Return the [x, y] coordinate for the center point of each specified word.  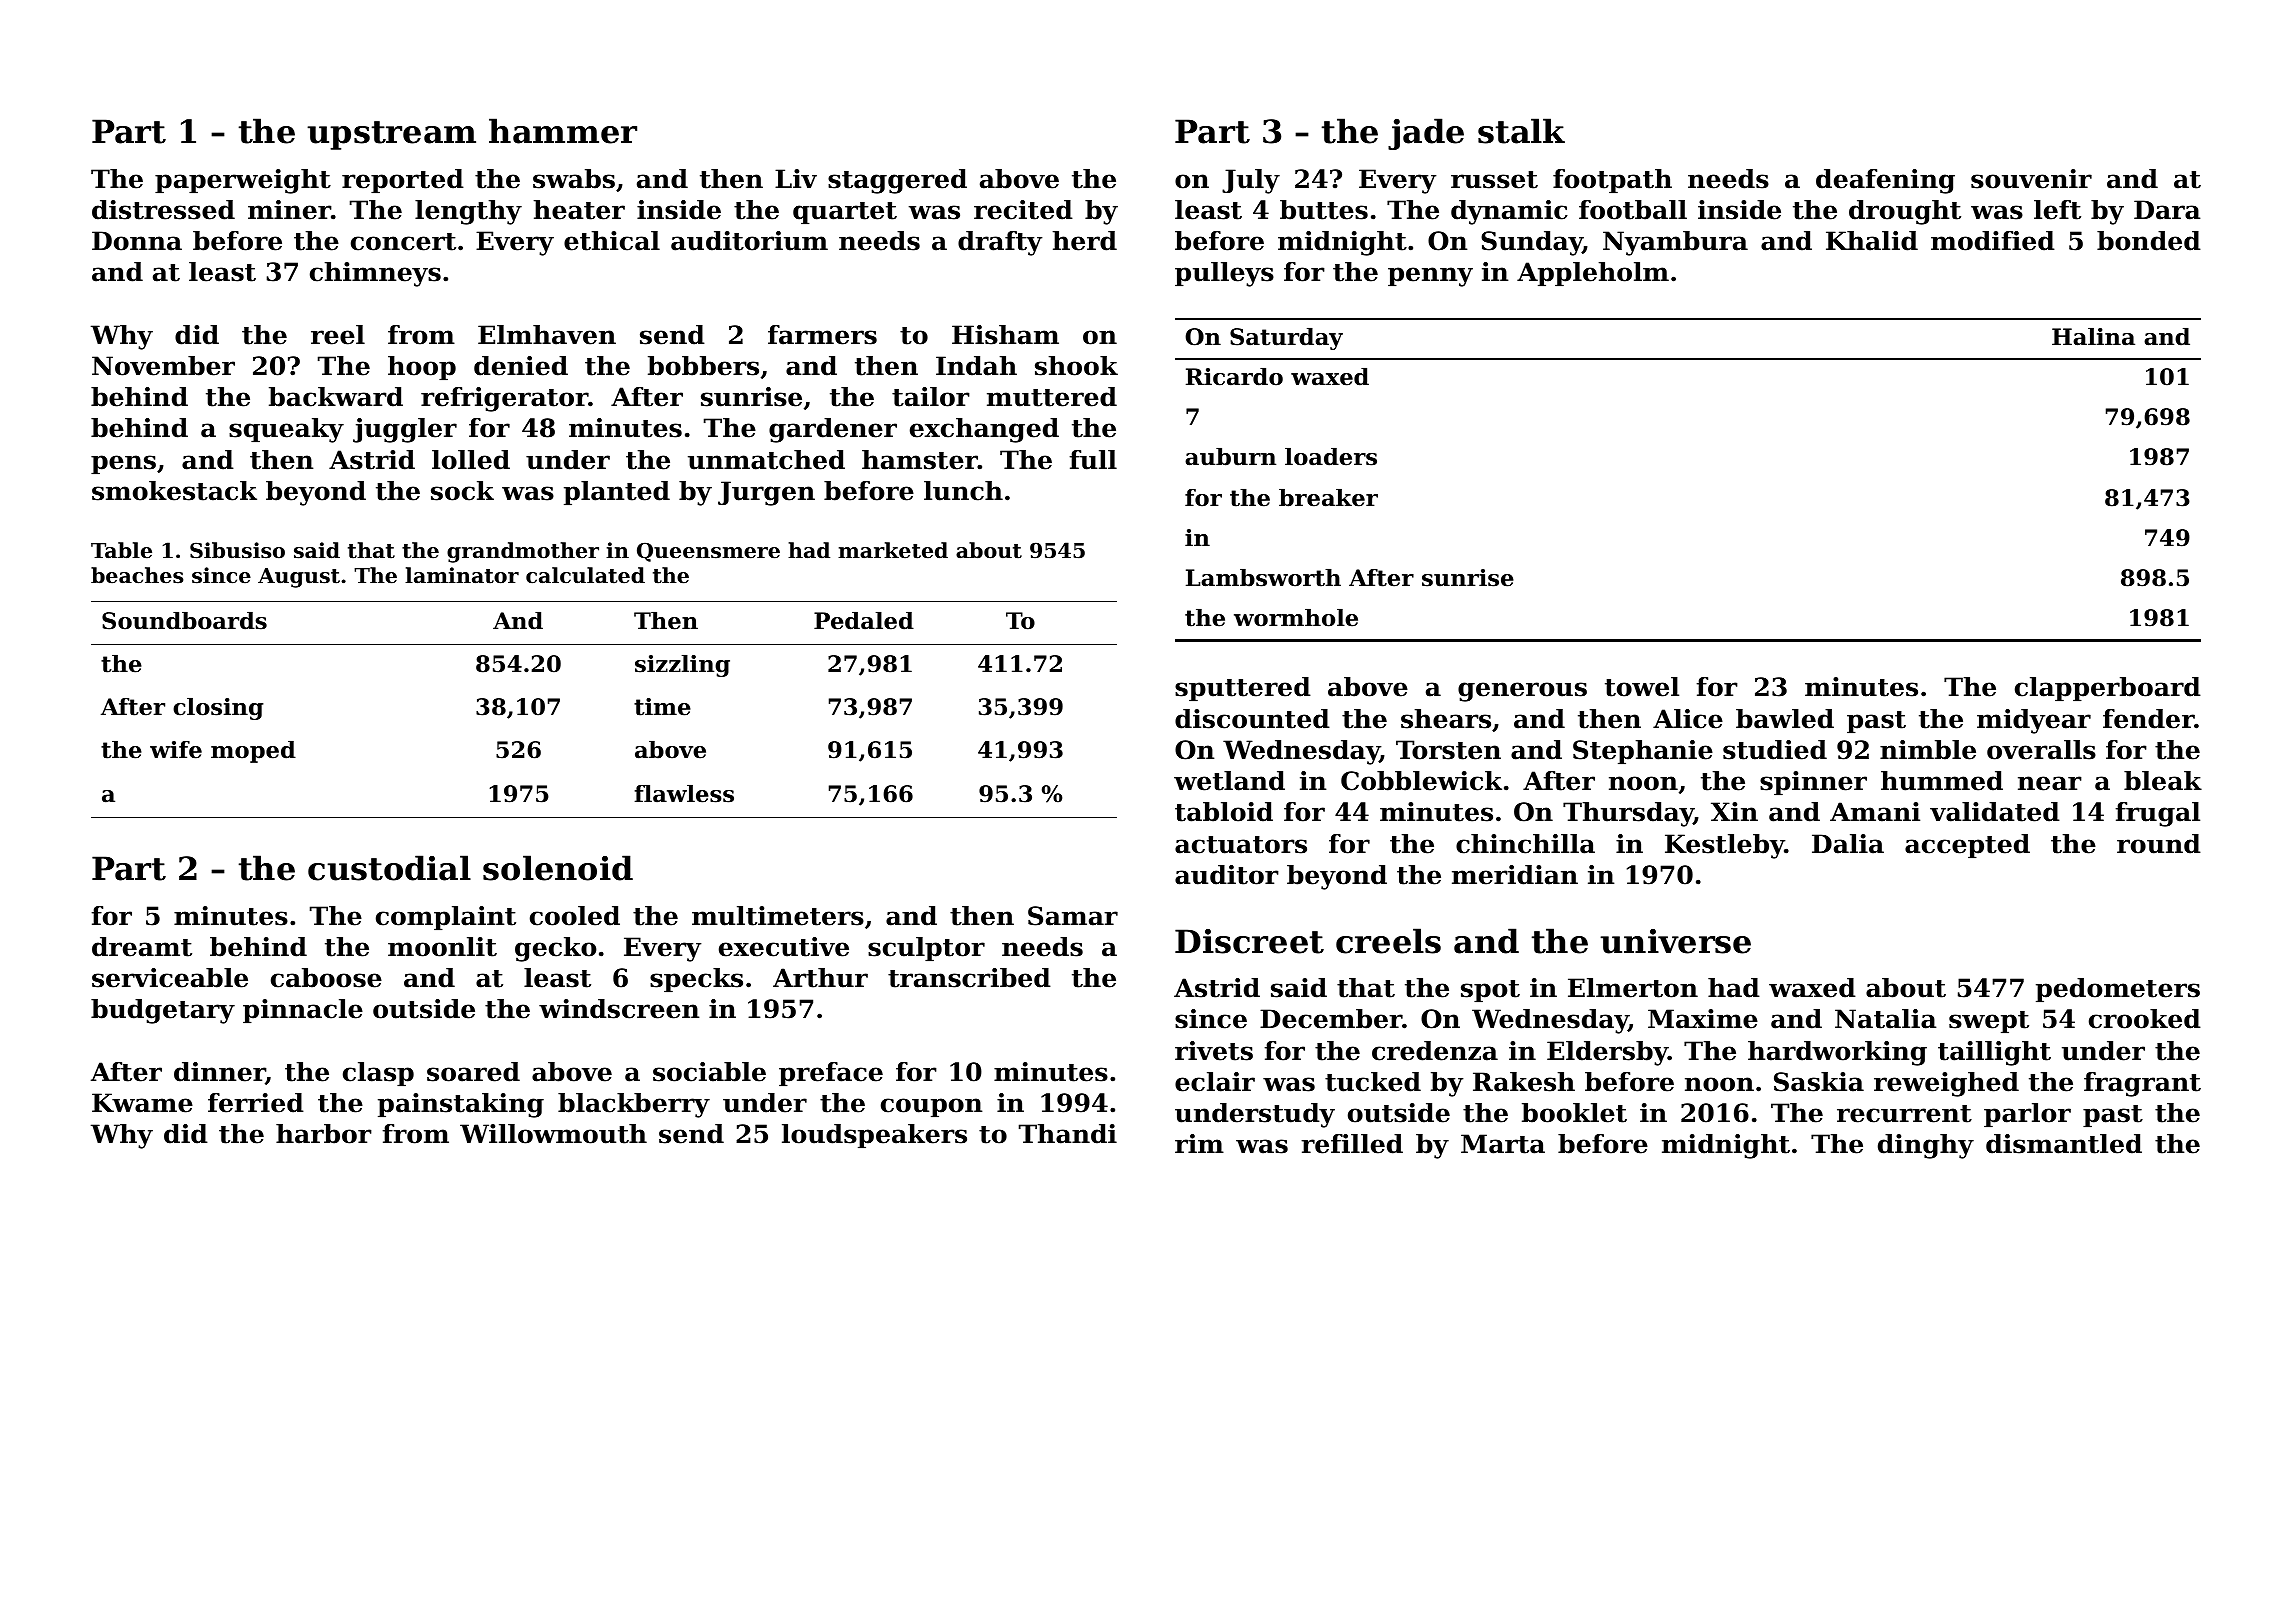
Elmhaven [547, 335]
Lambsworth [1263, 578]
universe [1675, 941]
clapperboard [2108, 689]
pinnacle [303, 1011]
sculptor [926, 949]
